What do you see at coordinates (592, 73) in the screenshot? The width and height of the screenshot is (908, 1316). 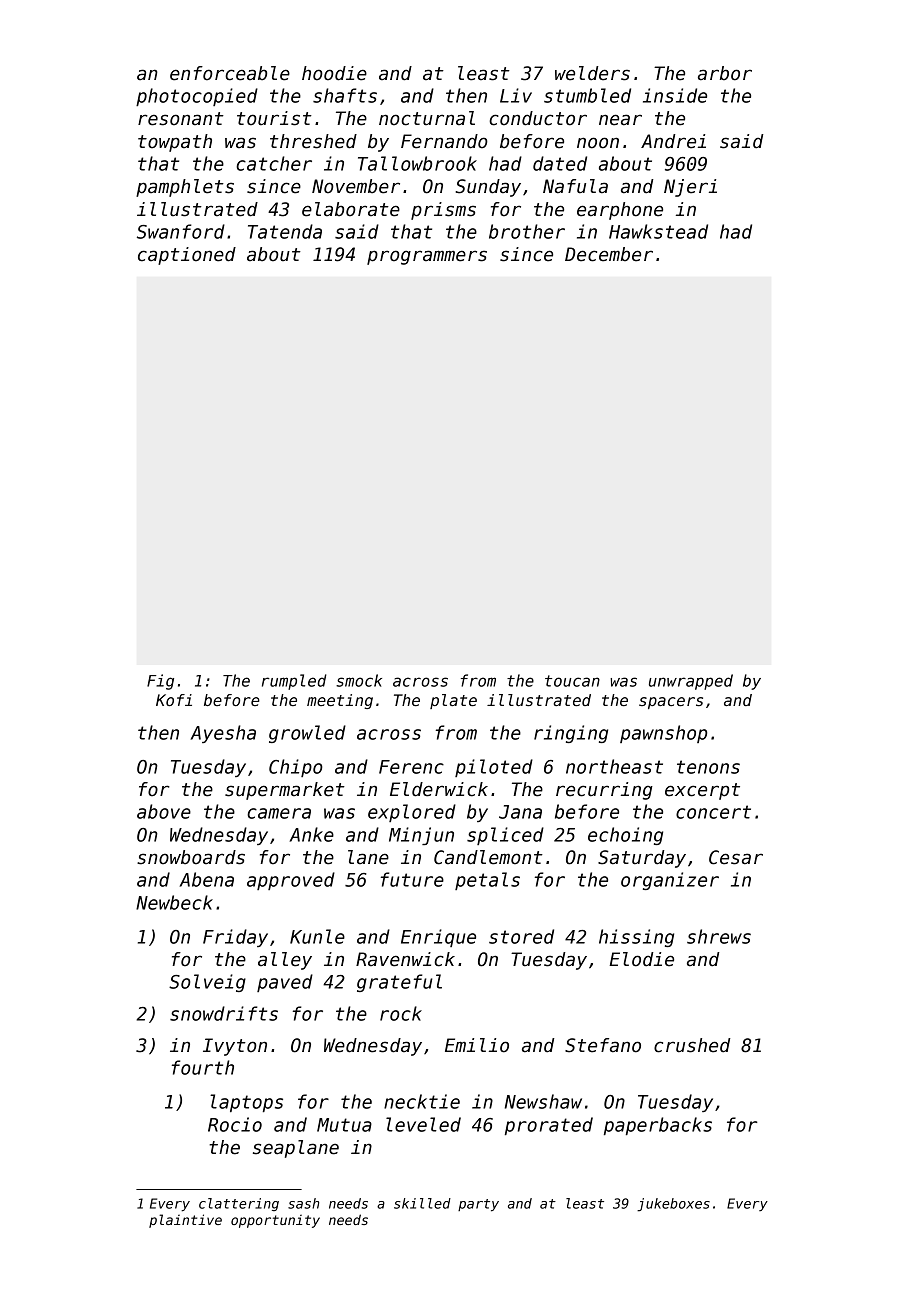 I see `welders` at bounding box center [592, 73].
